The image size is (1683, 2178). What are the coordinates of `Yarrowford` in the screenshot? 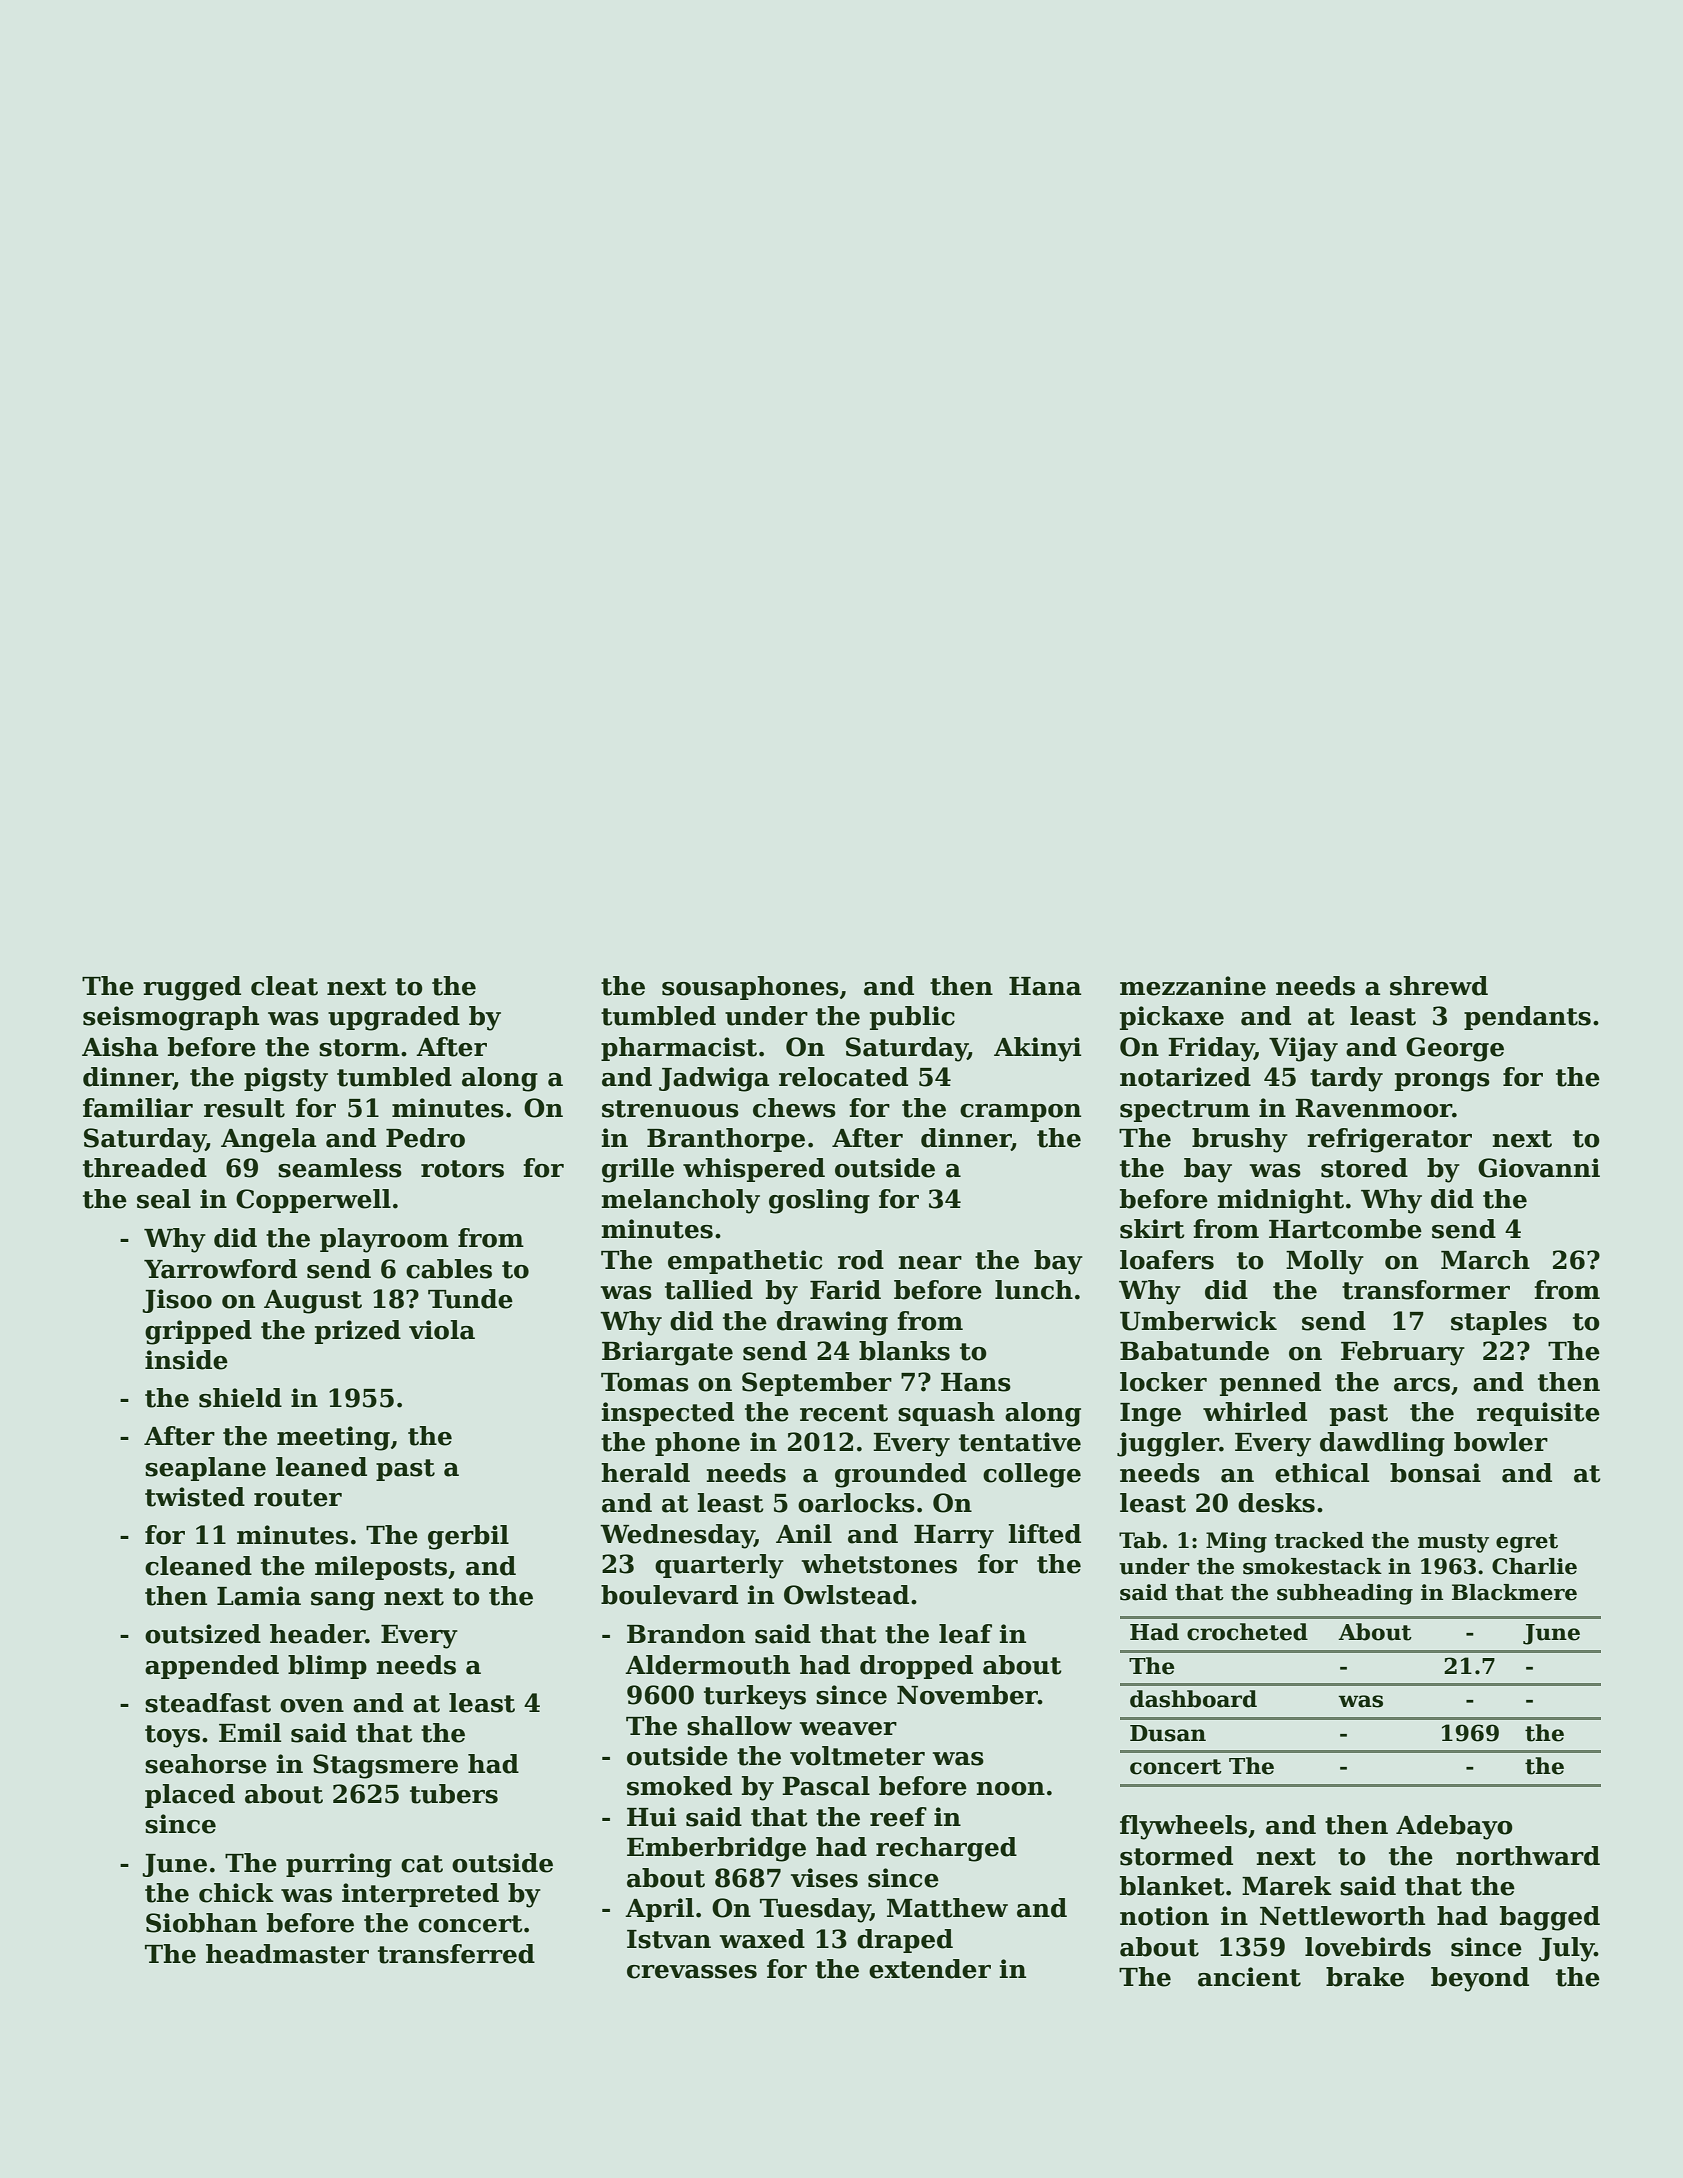 It's located at (220, 1269).
